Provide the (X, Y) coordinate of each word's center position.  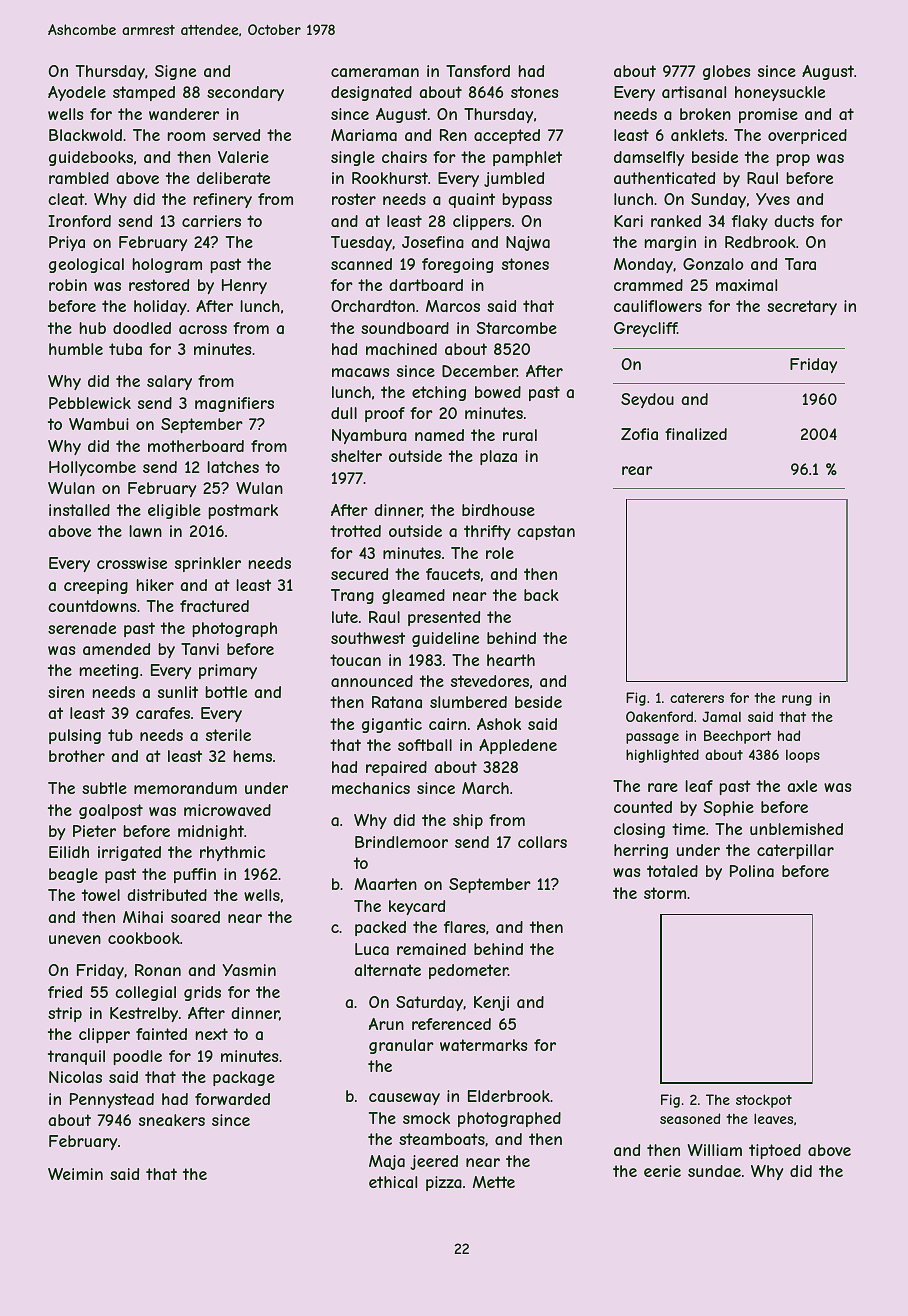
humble (76, 349)
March (485, 788)
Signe (175, 72)
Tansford (478, 71)
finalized (696, 434)
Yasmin (249, 970)
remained (431, 949)
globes (727, 72)
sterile (228, 735)
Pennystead (112, 1100)
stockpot (764, 1101)
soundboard (405, 328)
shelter (356, 456)
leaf (699, 786)
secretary (802, 307)
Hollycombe (92, 468)
